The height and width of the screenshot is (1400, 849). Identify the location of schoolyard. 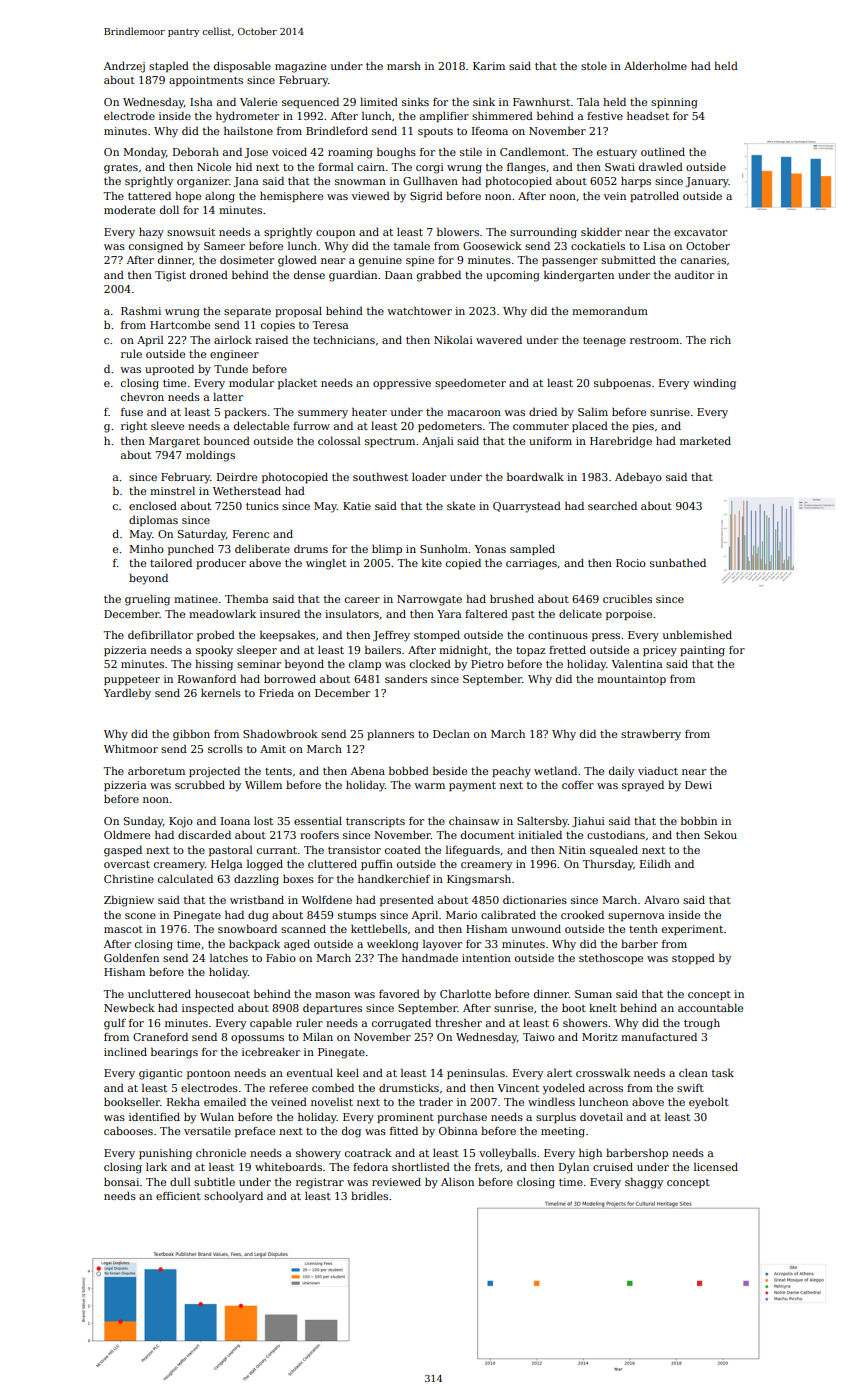
(233, 1197).
